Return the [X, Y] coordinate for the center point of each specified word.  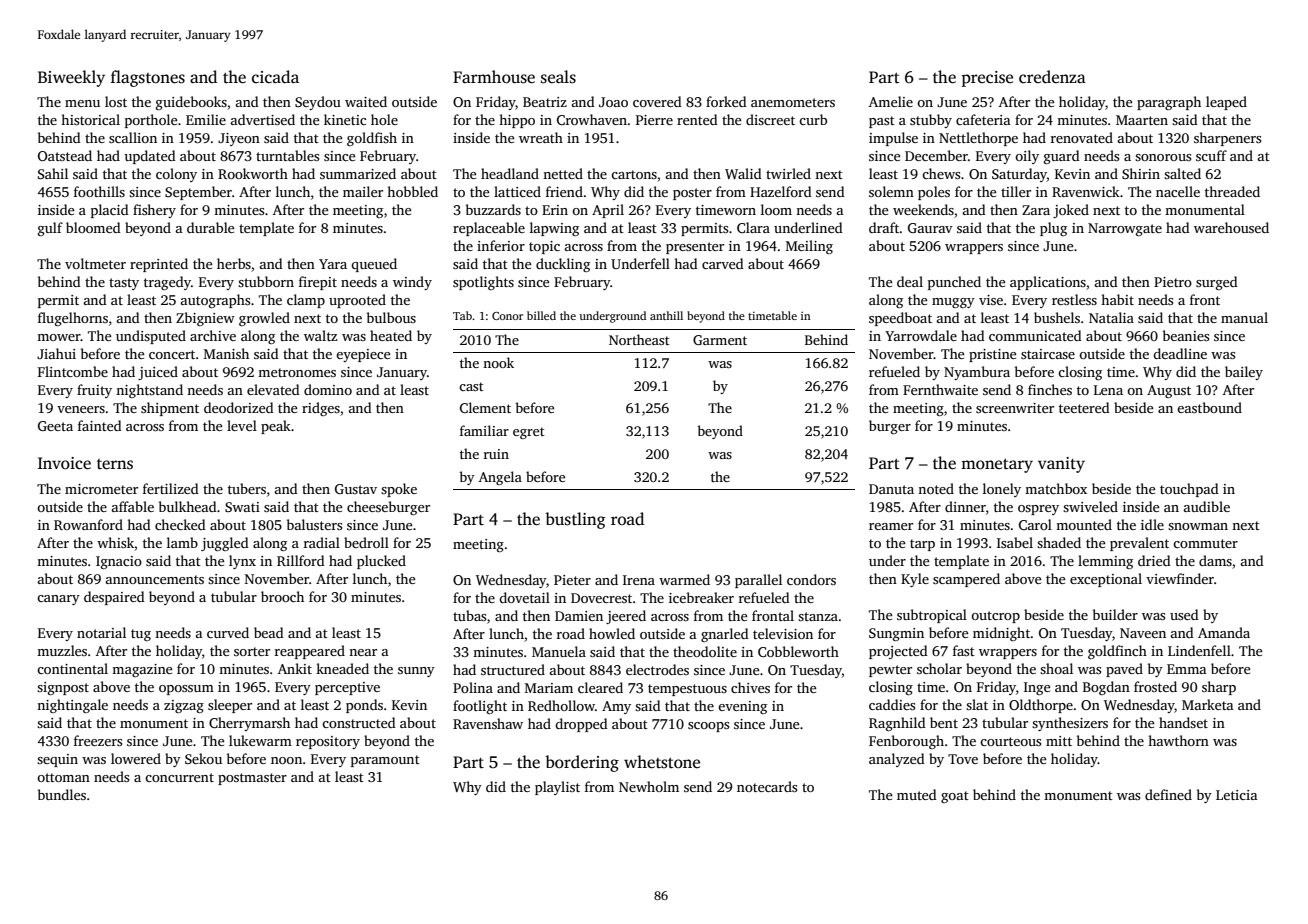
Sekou [203, 758]
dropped [581, 725]
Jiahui [56, 353]
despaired [114, 598]
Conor [507, 316]
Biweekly [71, 78]
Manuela [559, 651]
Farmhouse [494, 77]
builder [1115, 614]
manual [1244, 317]
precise [987, 79]
